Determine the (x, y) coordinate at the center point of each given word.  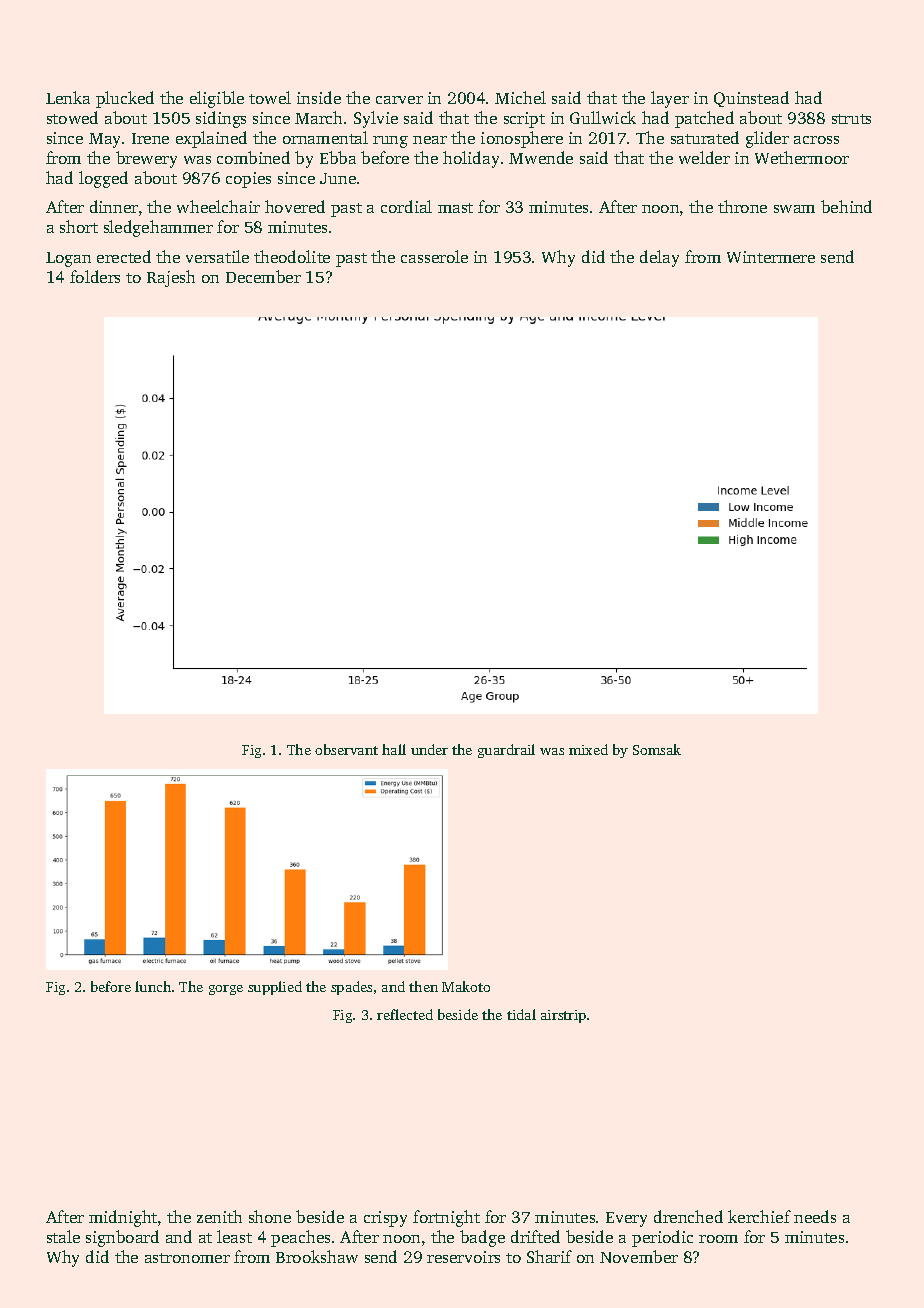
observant (346, 749)
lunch (153, 986)
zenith (219, 1216)
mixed (588, 749)
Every (626, 1219)
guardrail (506, 751)
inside (319, 97)
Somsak (657, 749)
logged (103, 179)
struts (851, 119)
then (423, 986)
